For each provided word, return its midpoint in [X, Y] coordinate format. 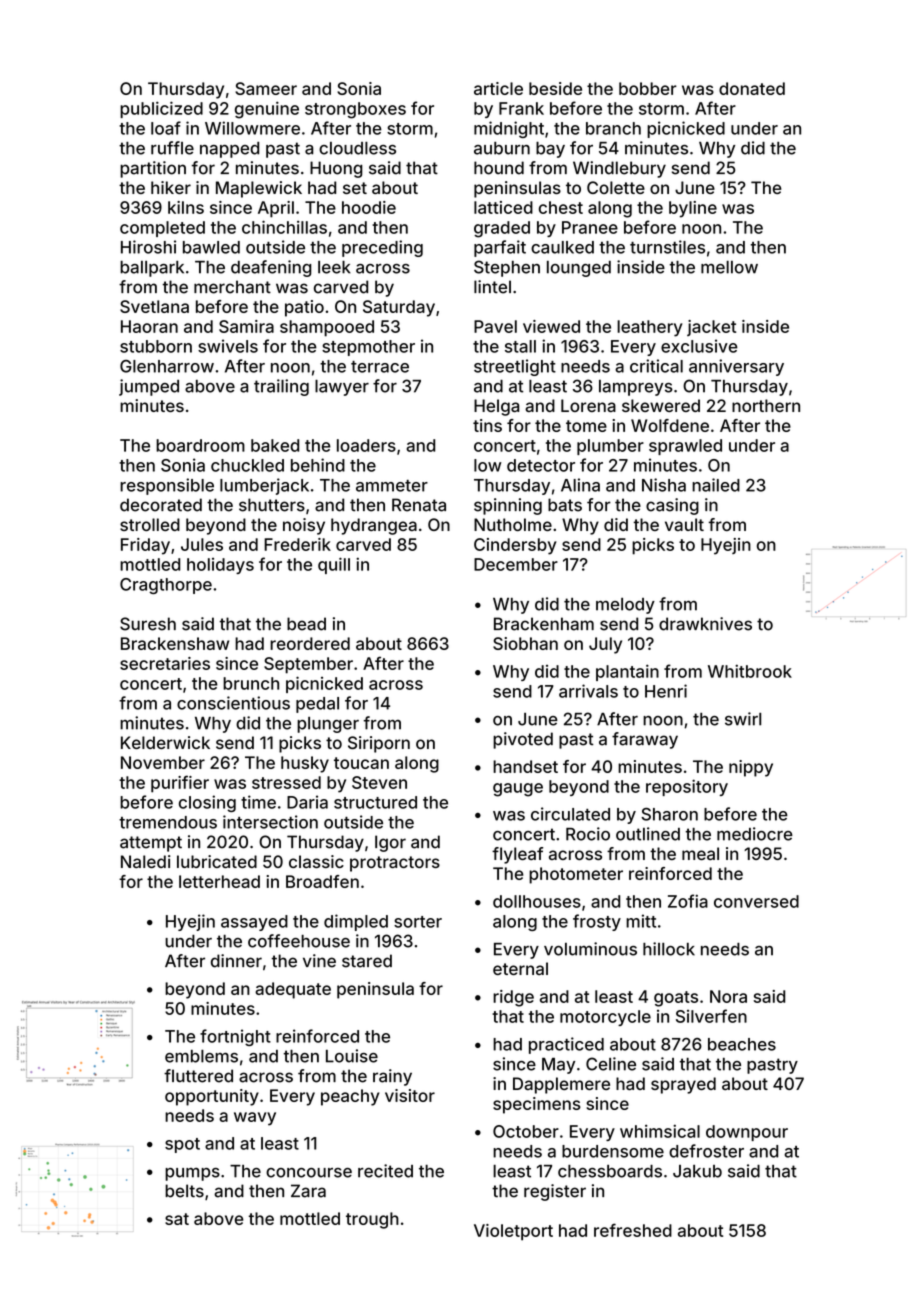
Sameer [266, 88]
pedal [317, 705]
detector [541, 465]
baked [275, 445]
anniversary [736, 367]
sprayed [683, 1085]
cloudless [357, 148]
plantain [627, 672]
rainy [392, 1077]
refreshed [633, 1230]
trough [372, 1220]
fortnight [235, 1037]
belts [184, 1191]
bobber [648, 88]
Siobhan [525, 643]
